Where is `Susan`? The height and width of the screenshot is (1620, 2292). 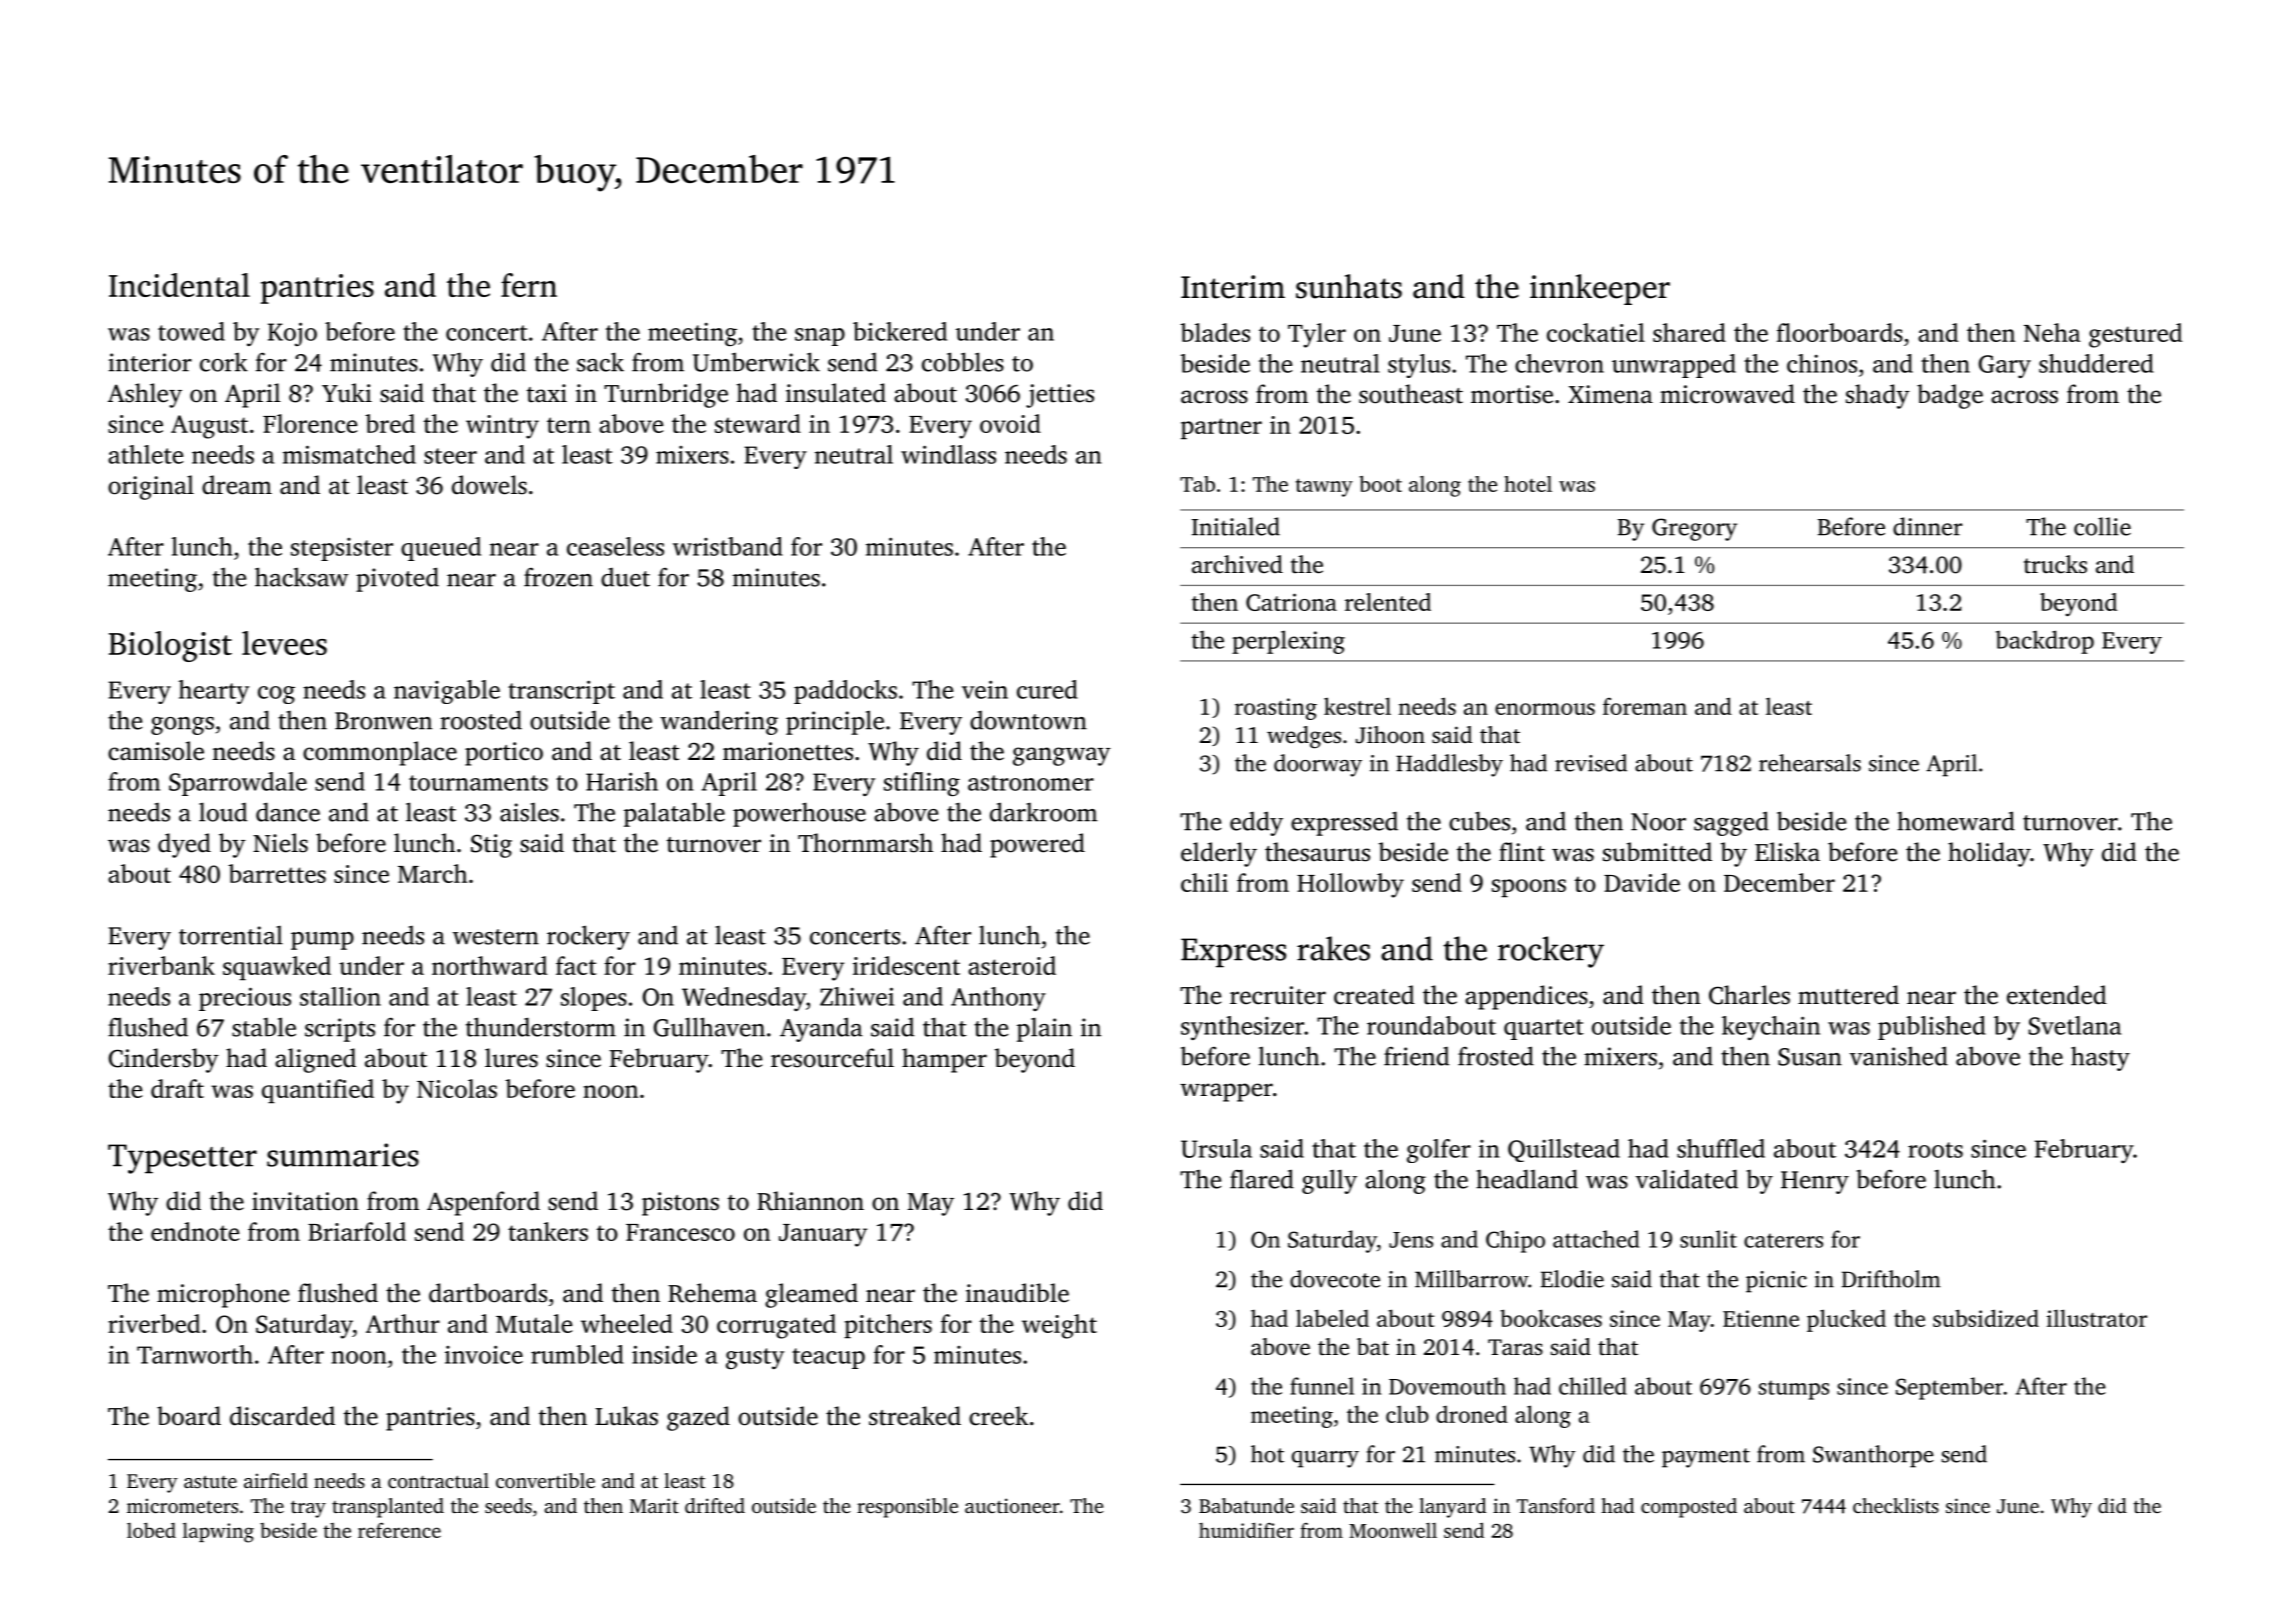
Susan is located at coordinates (1810, 1057).
